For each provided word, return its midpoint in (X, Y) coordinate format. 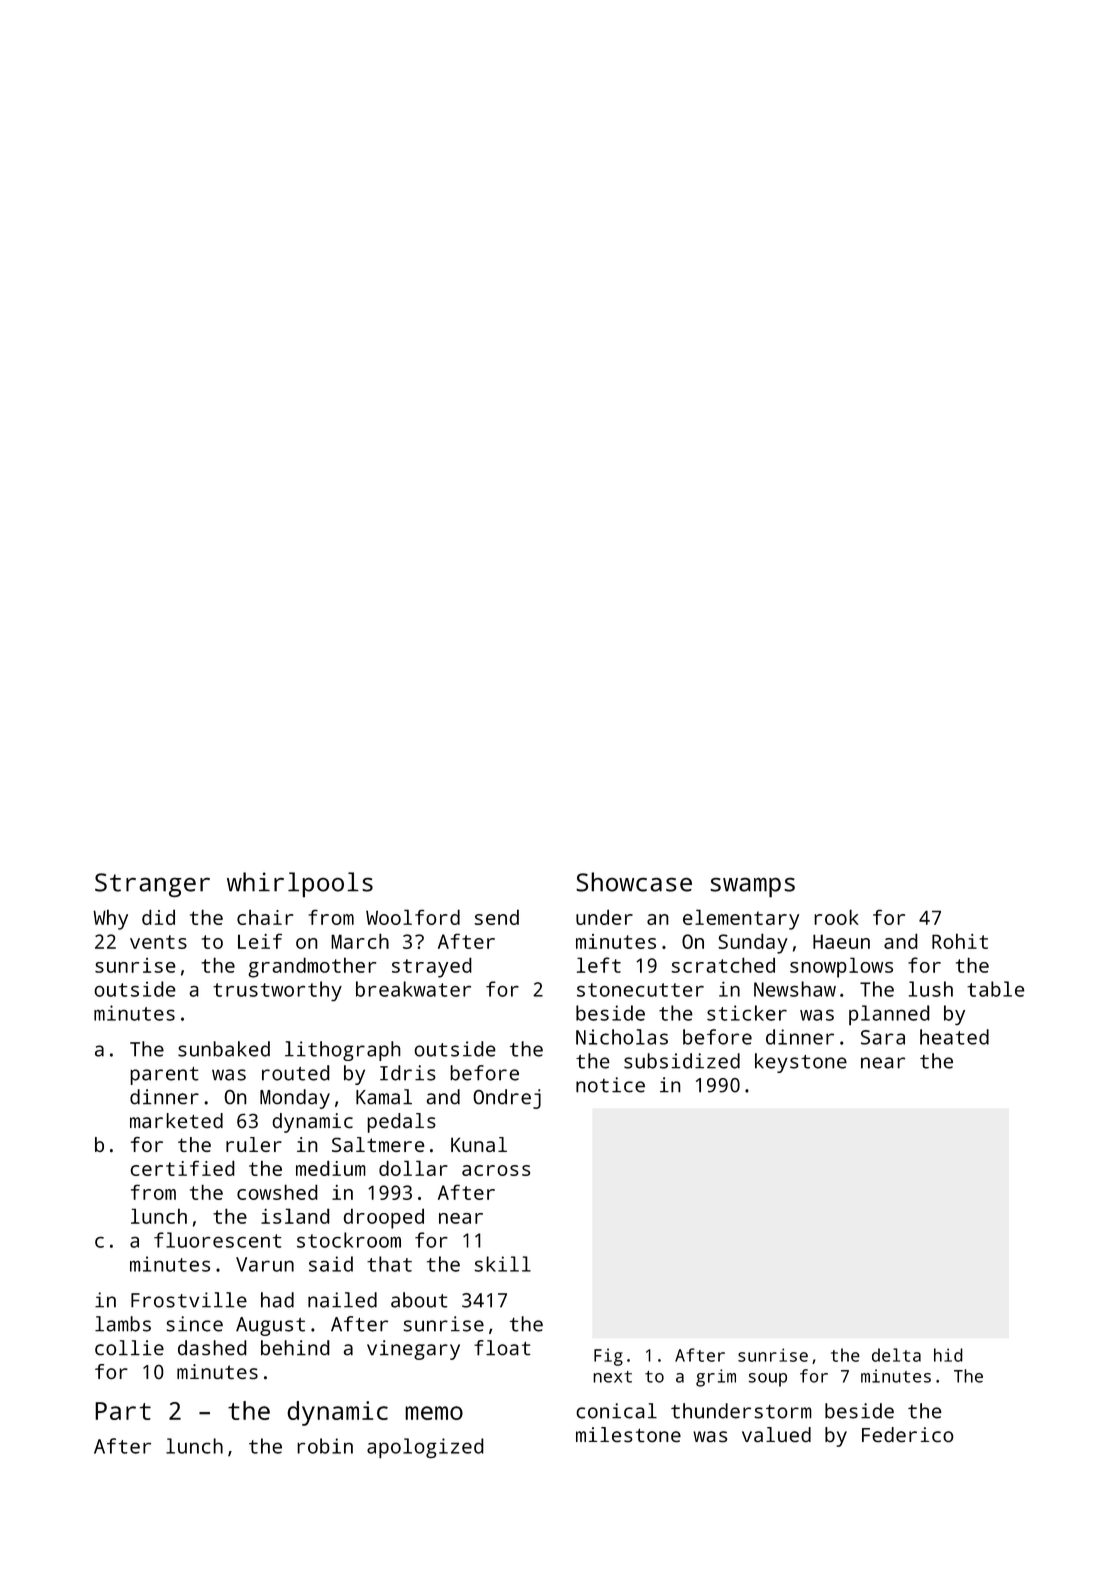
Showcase (634, 882)
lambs (123, 1324)
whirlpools (300, 884)
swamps (752, 888)
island (295, 1216)
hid (948, 1355)
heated (954, 1037)
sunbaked (224, 1049)
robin (325, 1446)
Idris (408, 1073)
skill (502, 1264)
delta (896, 1355)
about (419, 1300)
